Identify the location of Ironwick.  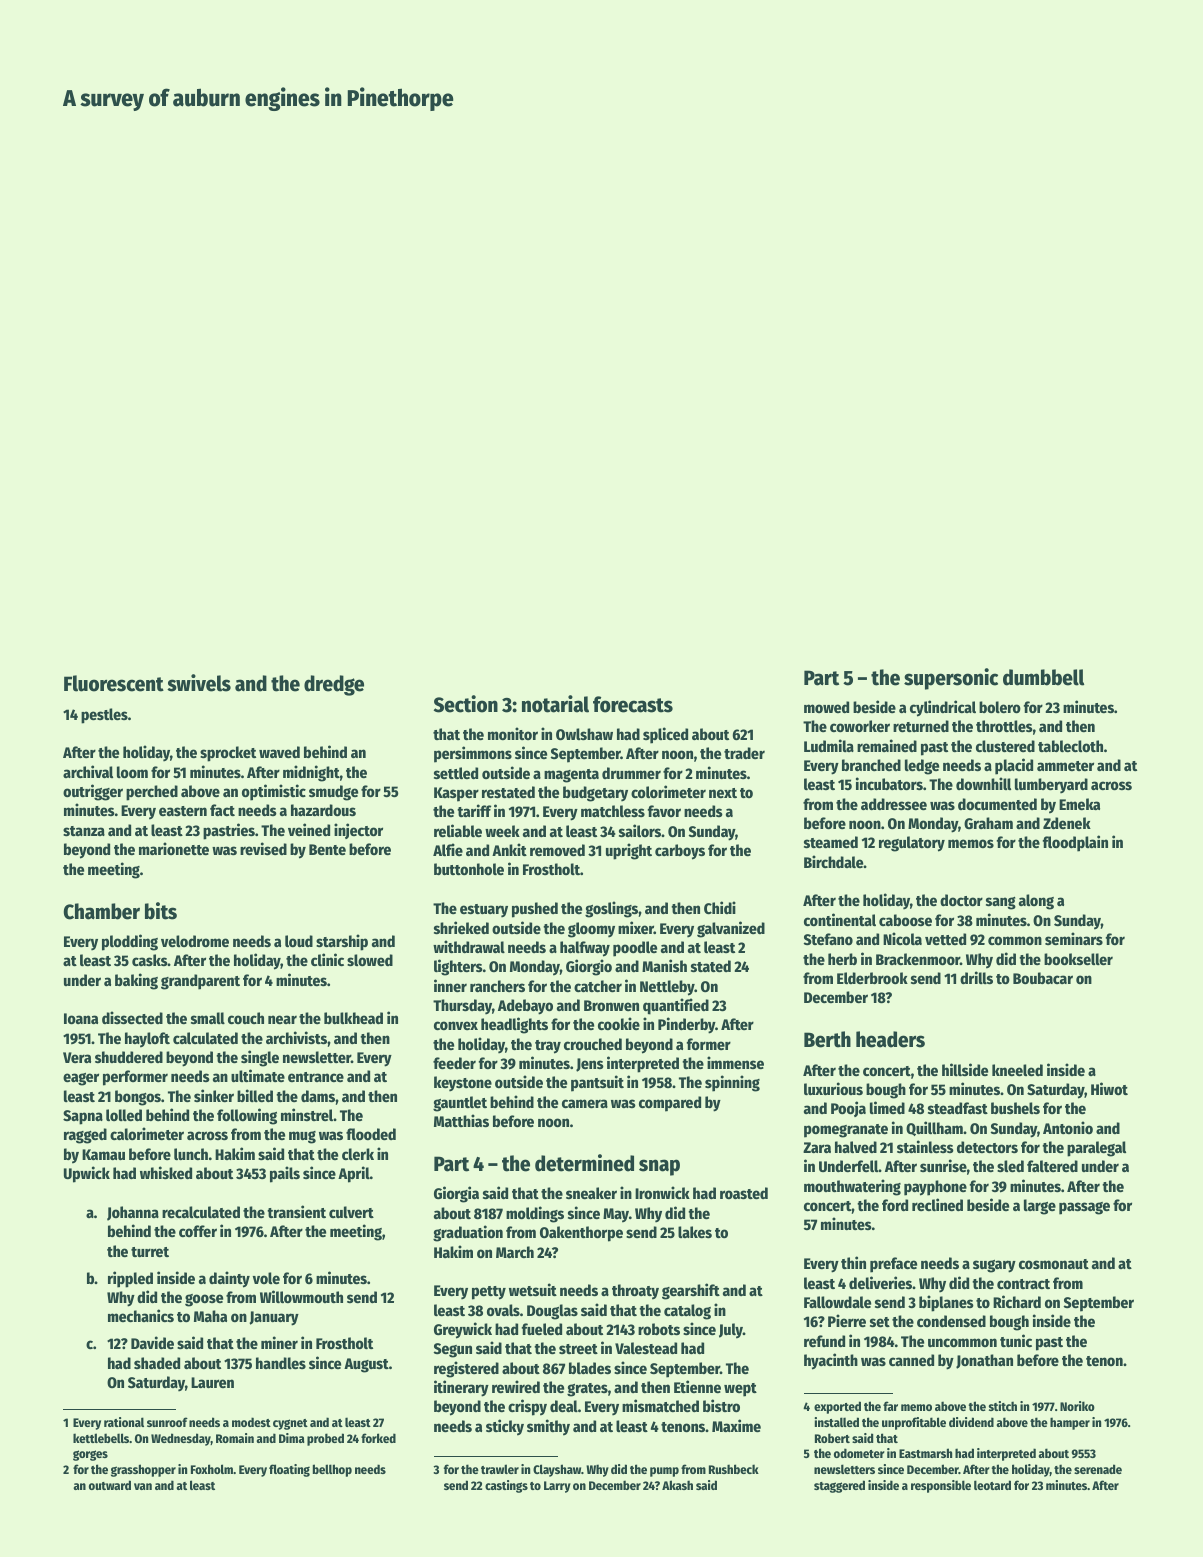
(662, 1192).
